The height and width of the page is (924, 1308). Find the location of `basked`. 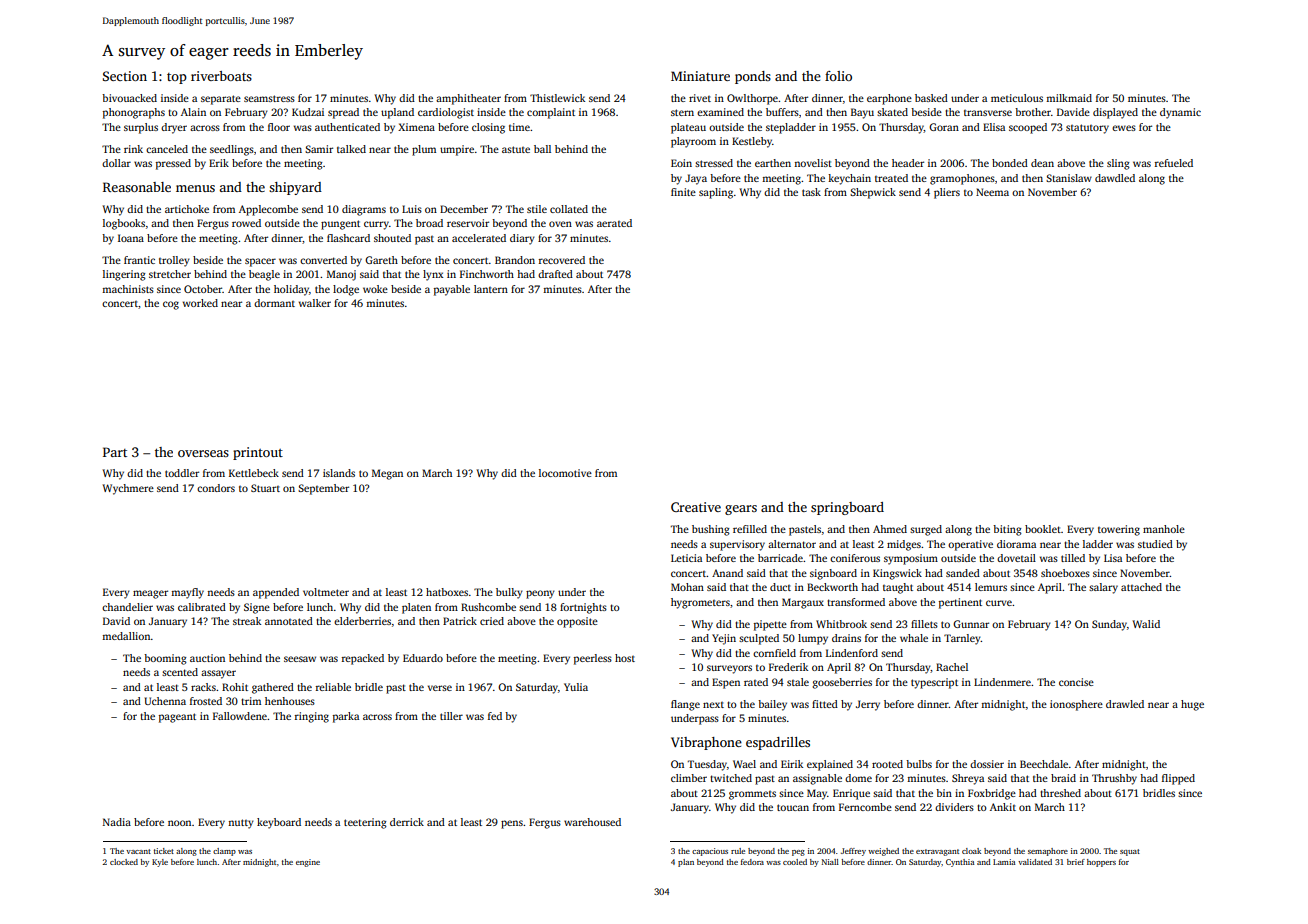

basked is located at coordinates (931, 98).
